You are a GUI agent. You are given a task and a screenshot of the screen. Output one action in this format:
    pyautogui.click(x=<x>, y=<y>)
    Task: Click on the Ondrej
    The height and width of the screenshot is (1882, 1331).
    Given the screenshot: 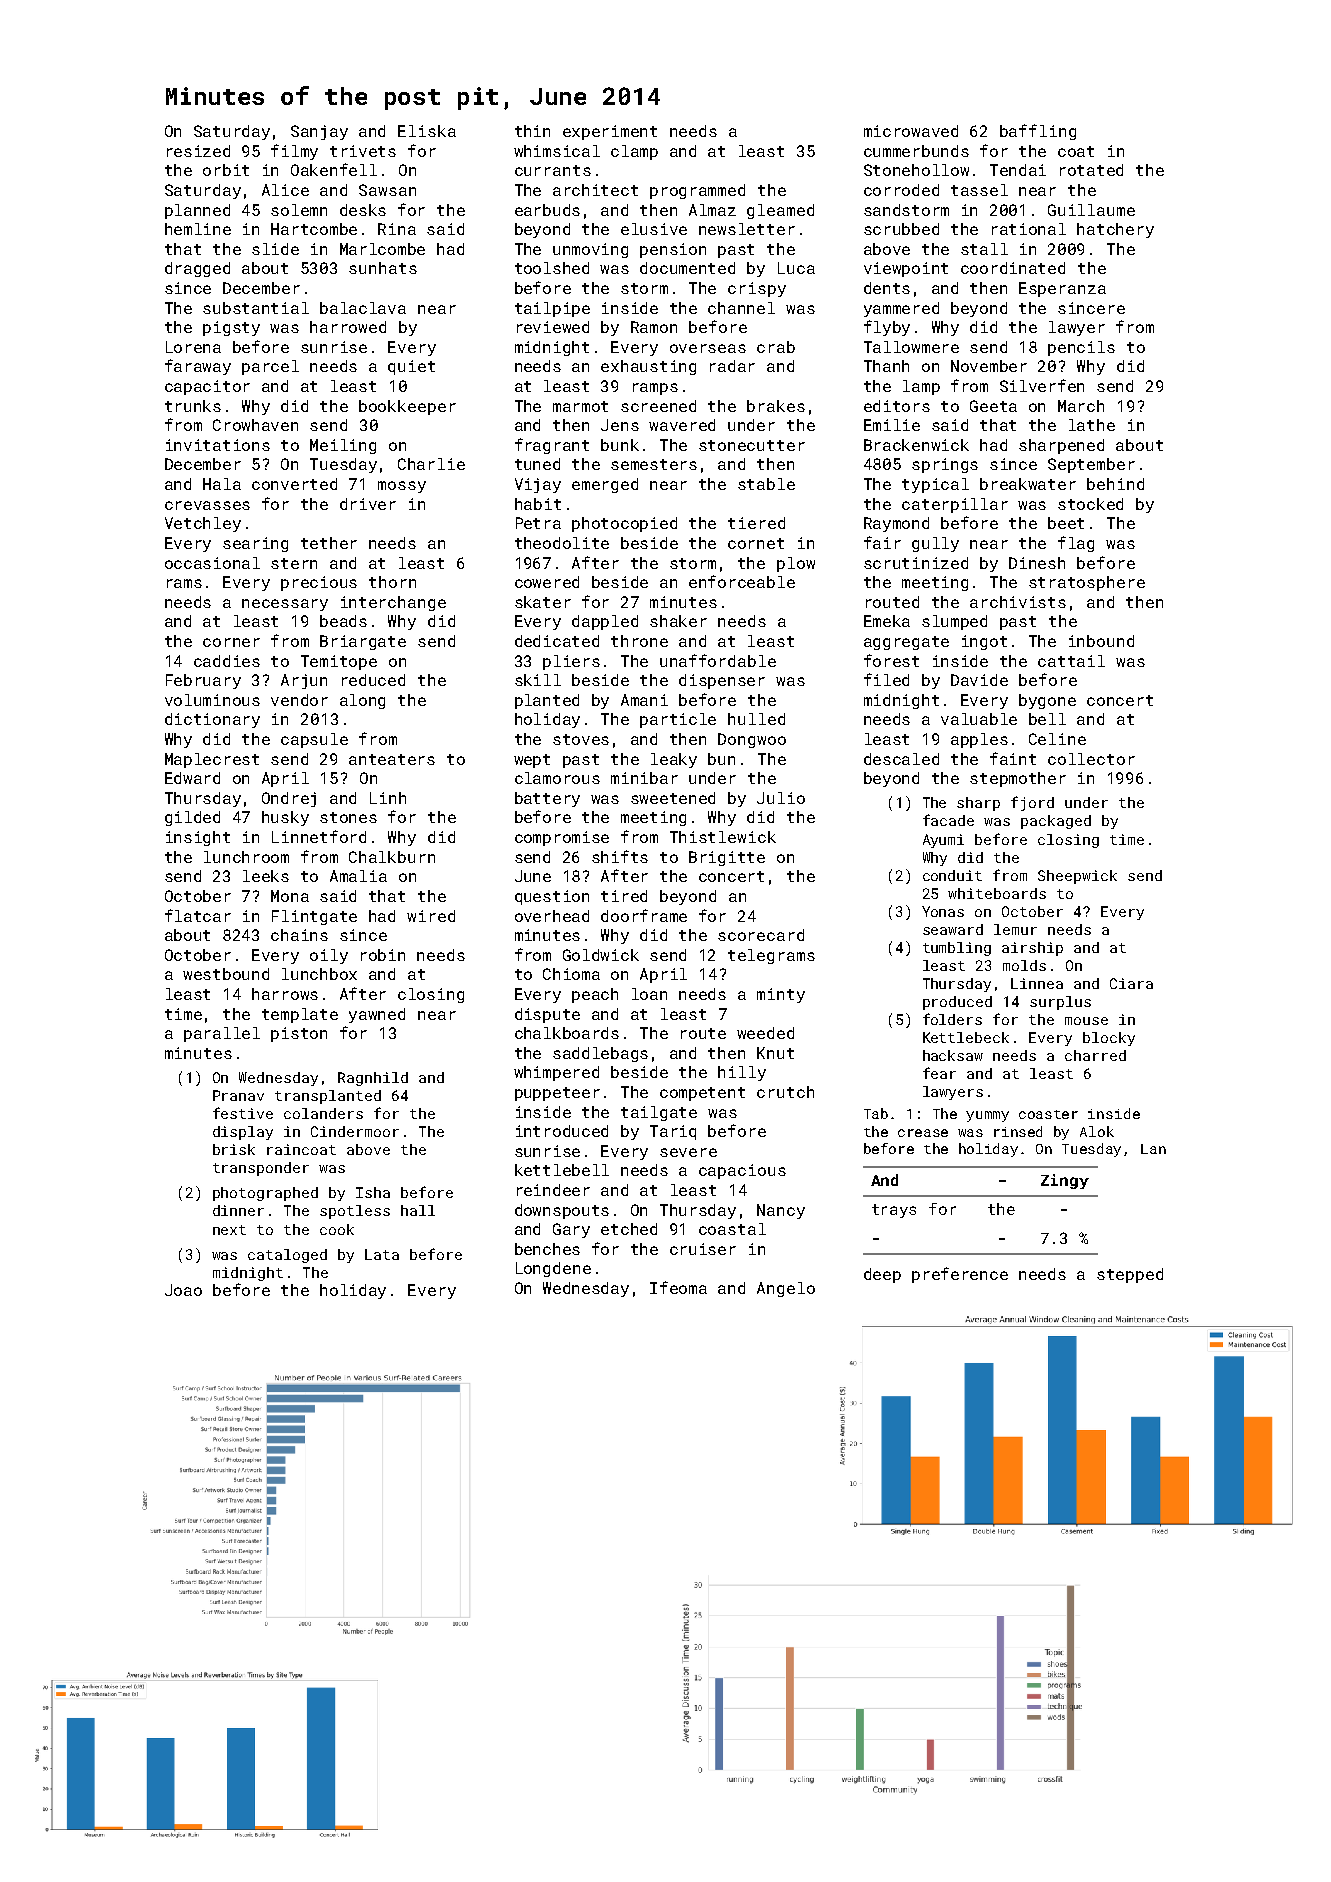 What is the action you would take?
    pyautogui.click(x=289, y=799)
